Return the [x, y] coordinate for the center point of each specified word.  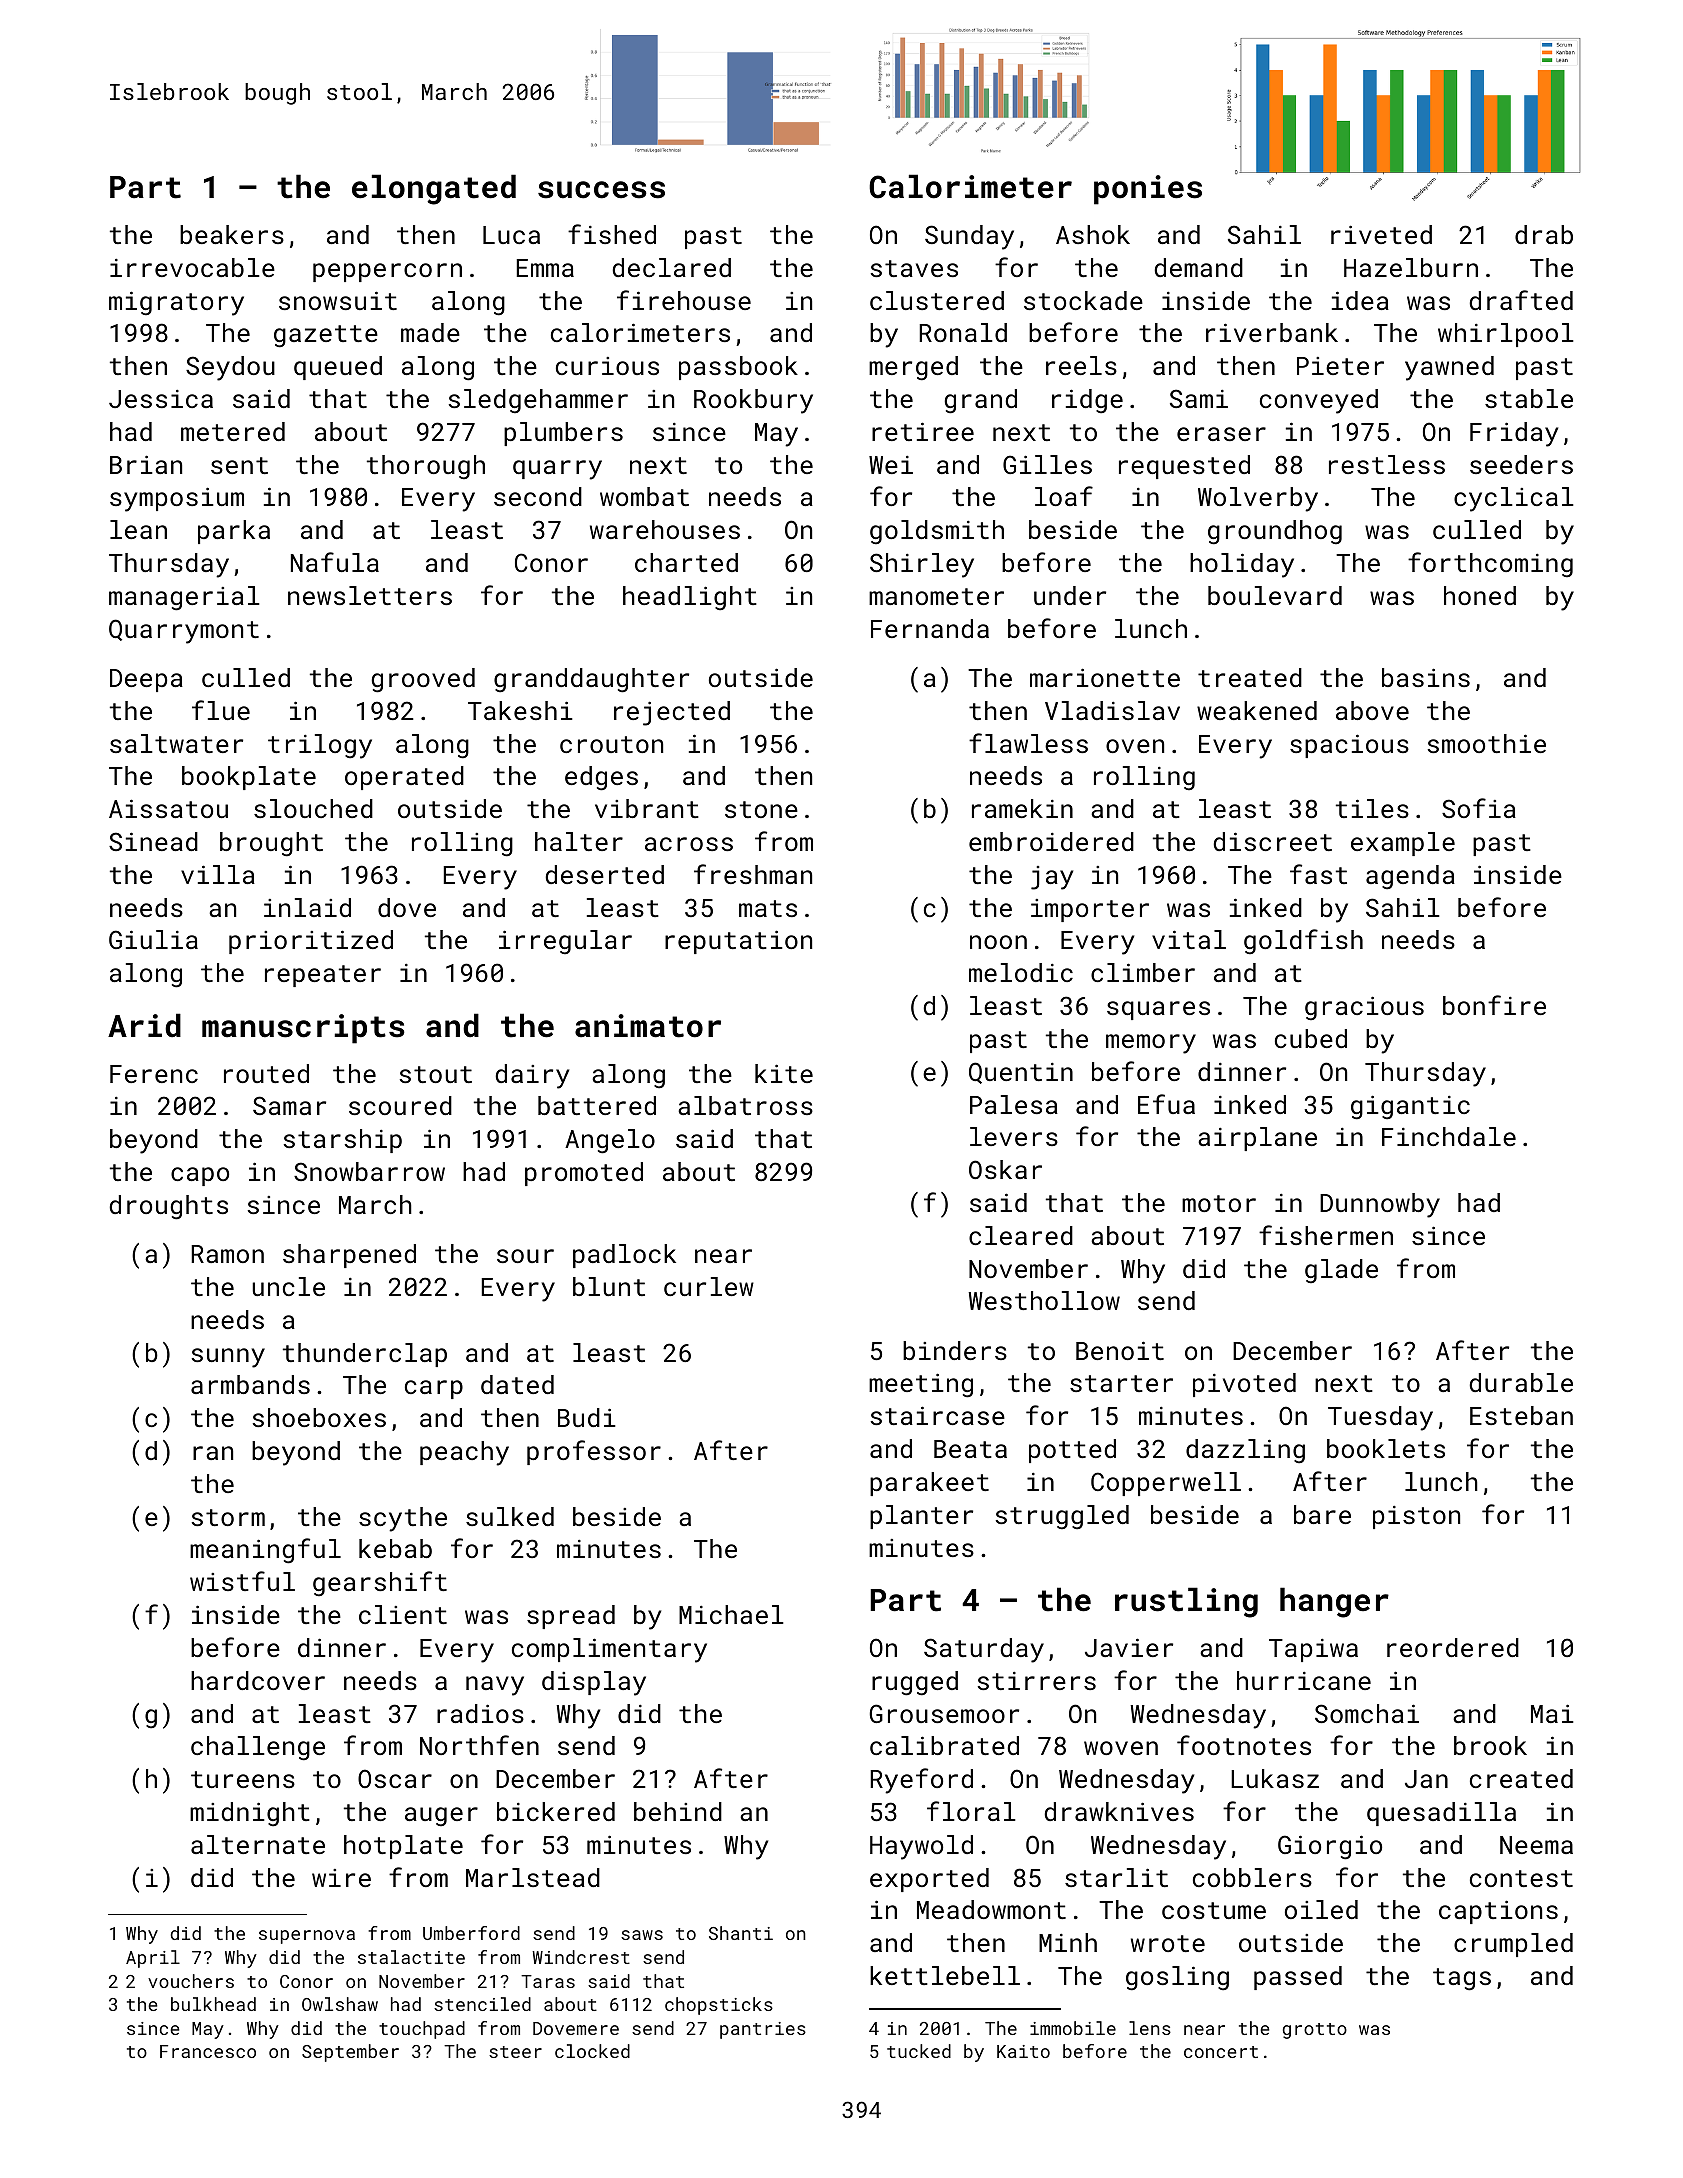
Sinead [153, 841]
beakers [232, 234]
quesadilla [1441, 1814]
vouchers [191, 1981]
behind [678, 1811]
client [403, 1614]
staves [914, 268]
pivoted [1244, 1385]
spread [571, 1617]
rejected [672, 713]
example [1403, 844]
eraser [1221, 434]
